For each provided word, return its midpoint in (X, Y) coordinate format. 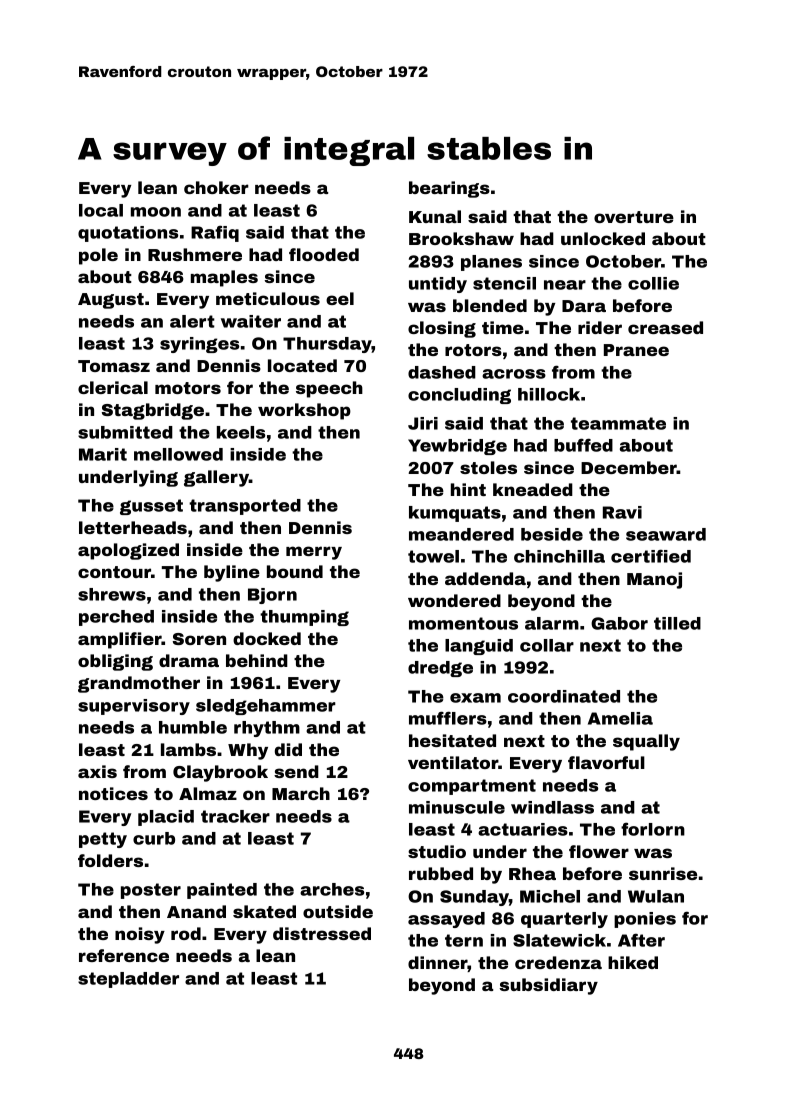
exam (475, 698)
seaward (666, 534)
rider (600, 327)
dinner (438, 964)
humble (193, 727)
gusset (151, 507)
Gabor (619, 623)
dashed (442, 372)
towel (433, 556)
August (111, 301)
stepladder (128, 980)
